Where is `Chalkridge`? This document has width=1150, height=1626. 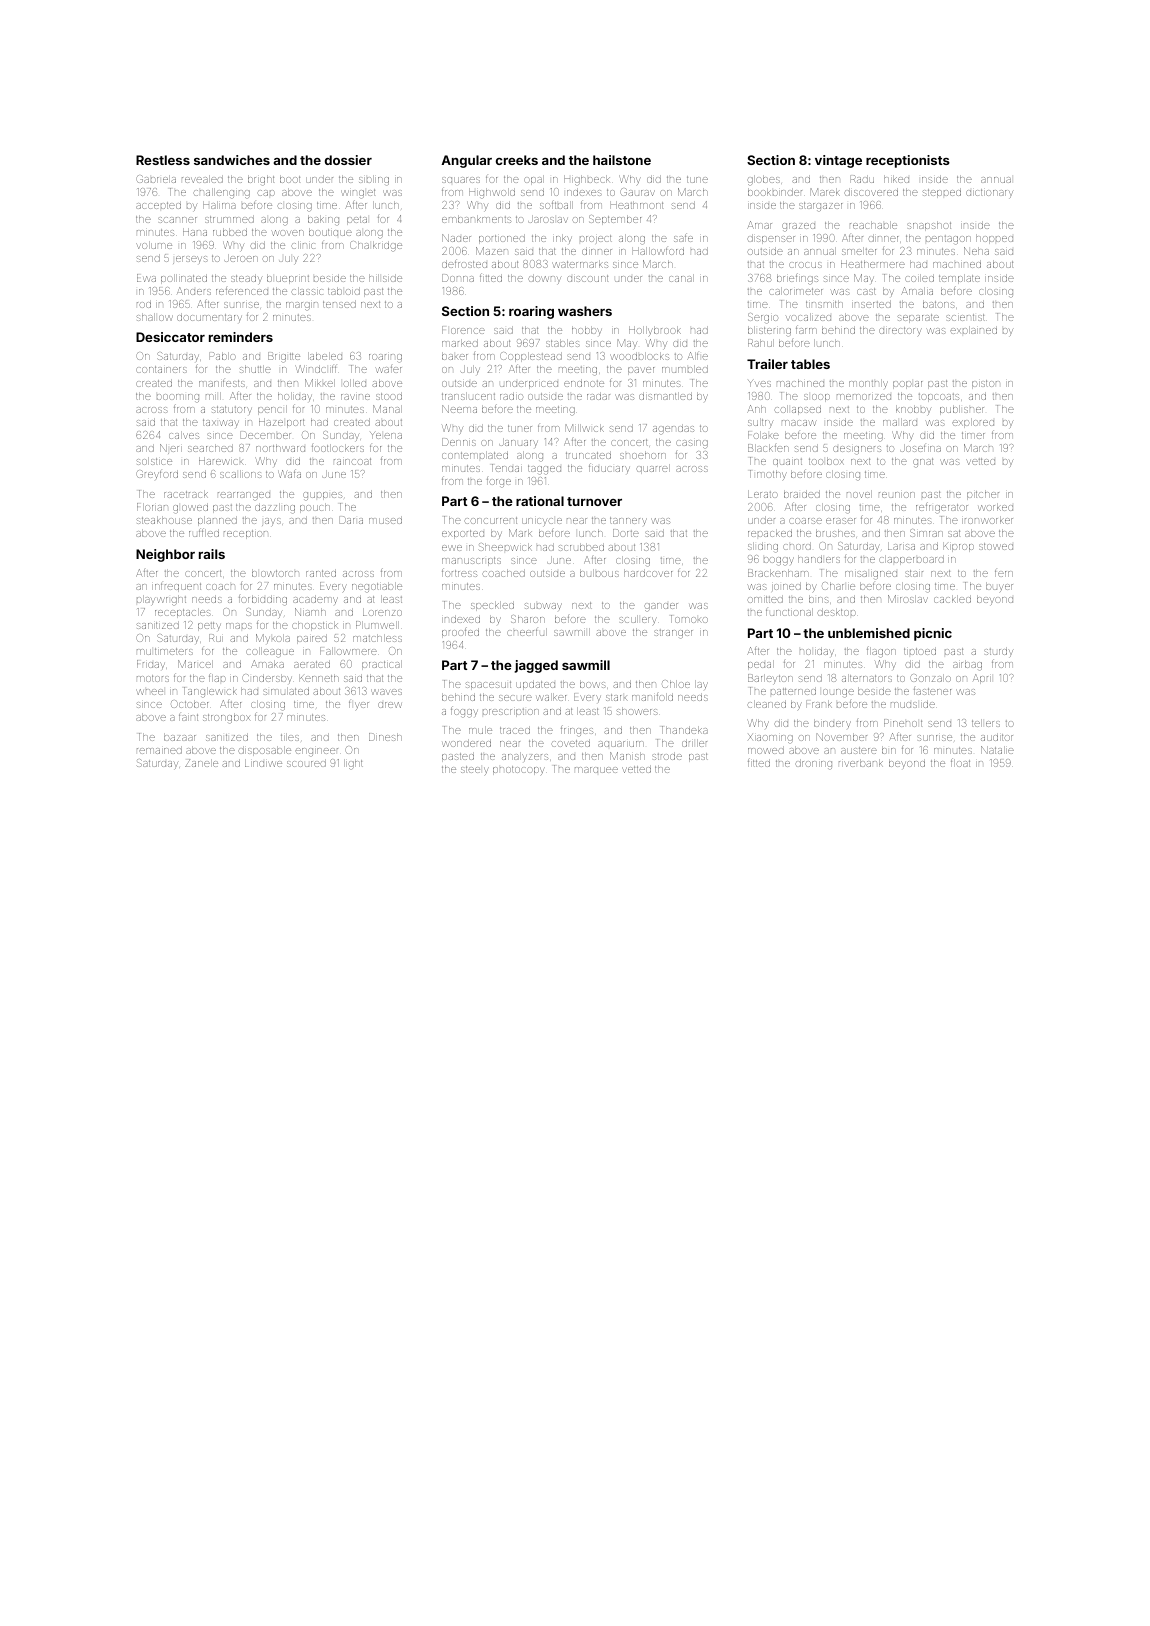
Chalkridge is located at coordinates (376, 246).
